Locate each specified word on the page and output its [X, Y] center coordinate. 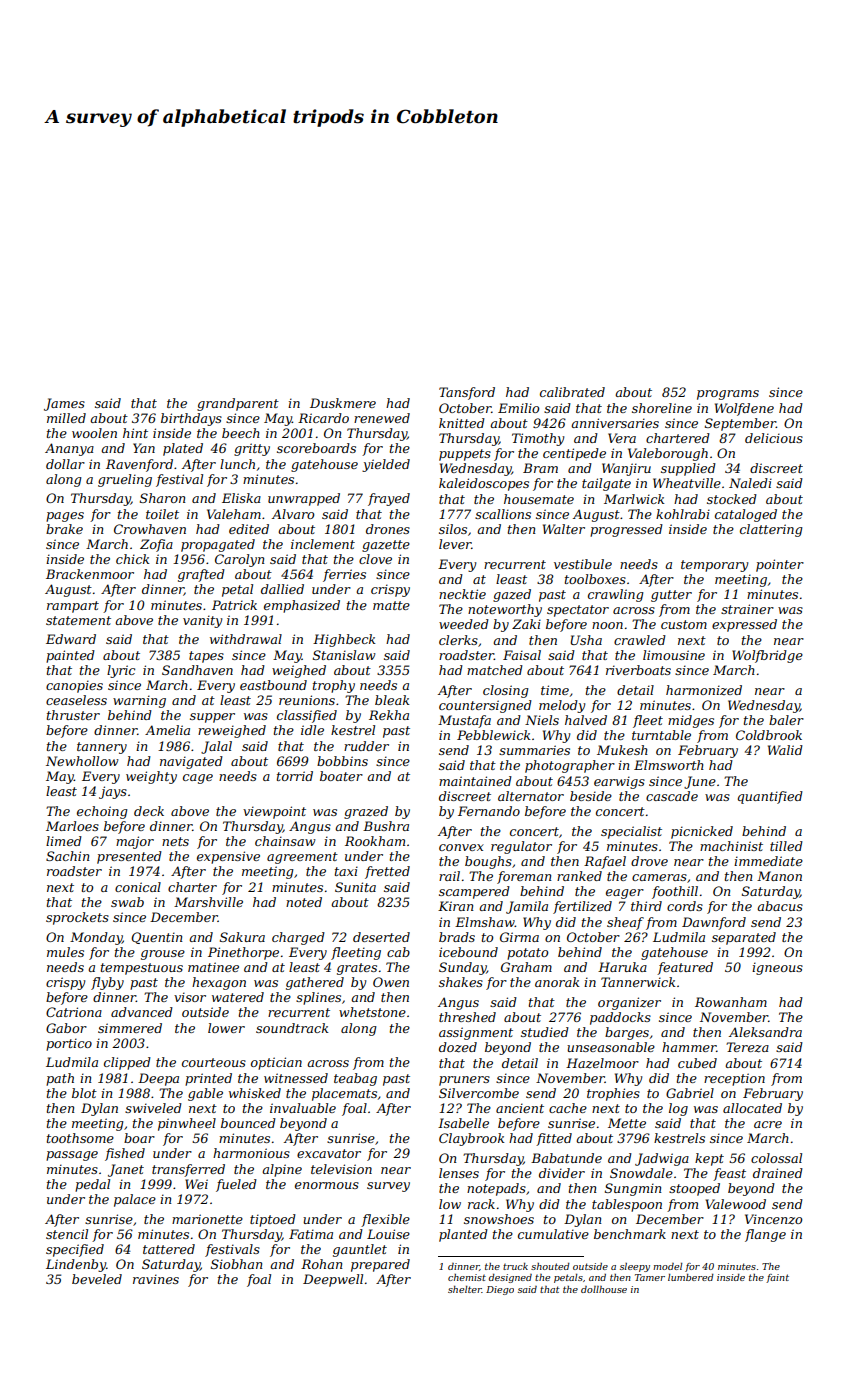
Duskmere [343, 403]
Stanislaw [344, 655]
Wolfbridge [767, 656]
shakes [461, 982]
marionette [207, 1219]
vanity [202, 621]
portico [69, 1044]
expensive [228, 857]
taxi [346, 871]
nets [175, 841]
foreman [524, 877]
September [740, 424]
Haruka [622, 967]
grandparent [238, 404]
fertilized [582, 907]
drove [649, 861]
